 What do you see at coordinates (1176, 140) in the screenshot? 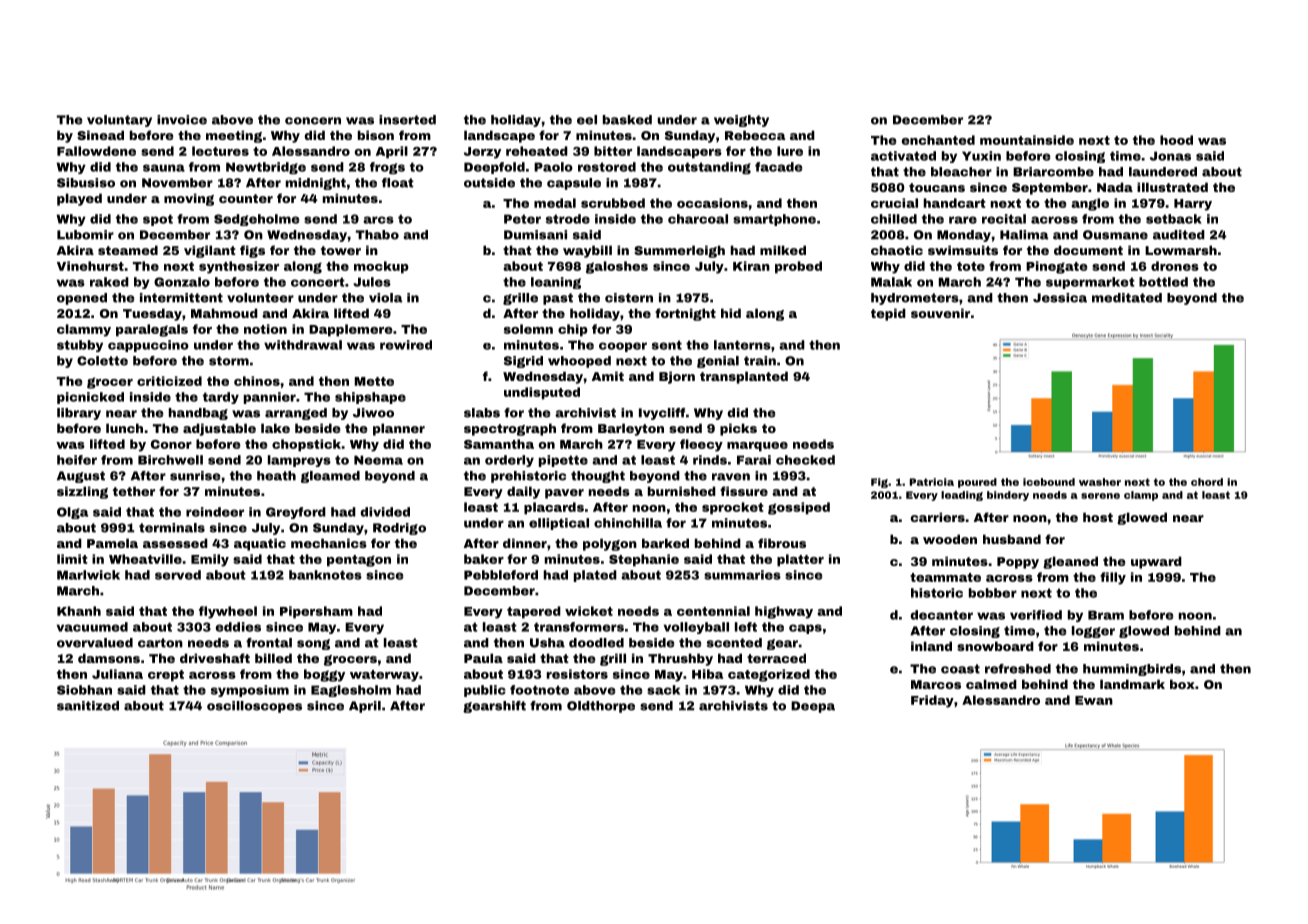
I see `hood` at bounding box center [1176, 140].
